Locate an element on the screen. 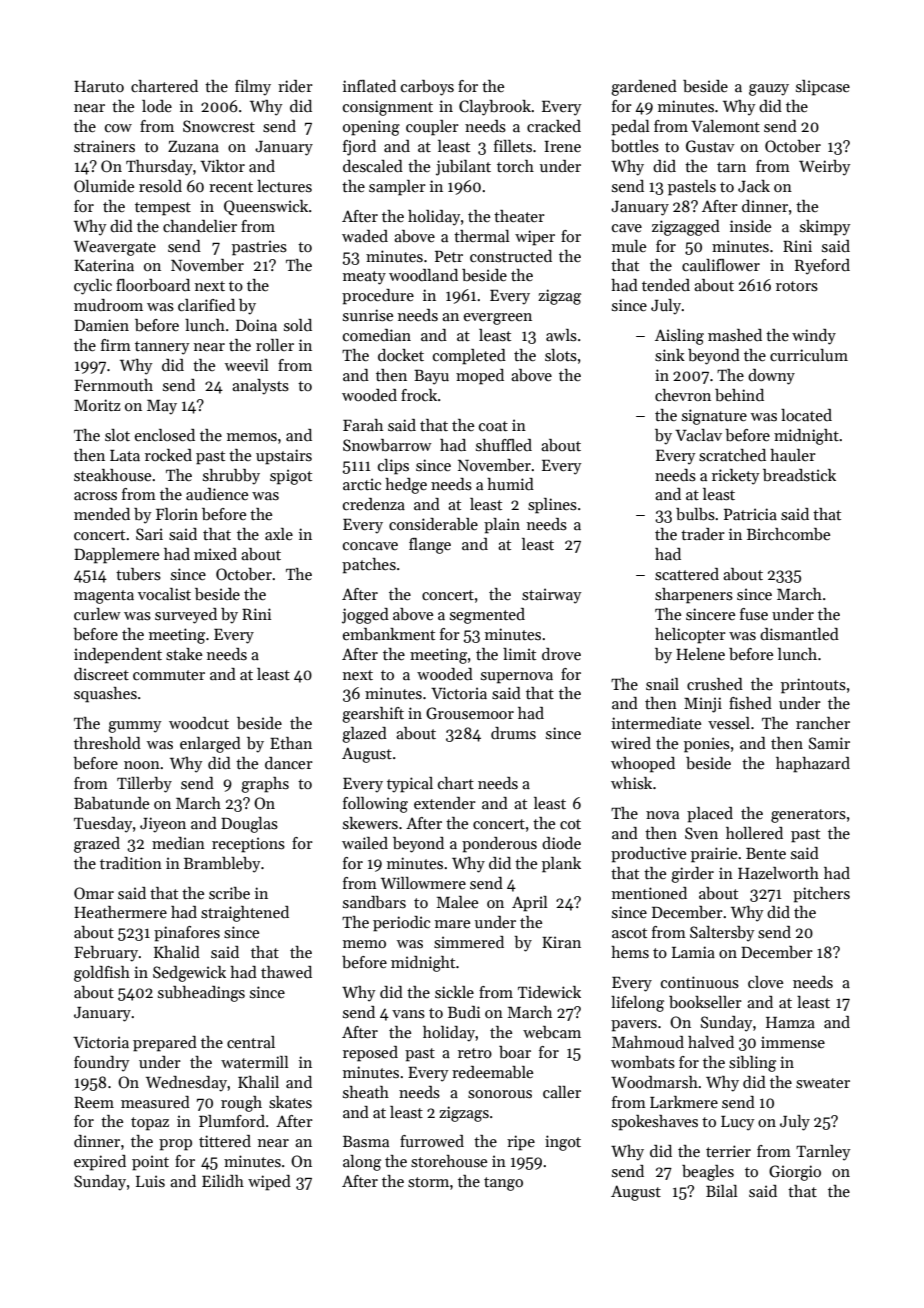  expired is located at coordinates (100, 1163).
